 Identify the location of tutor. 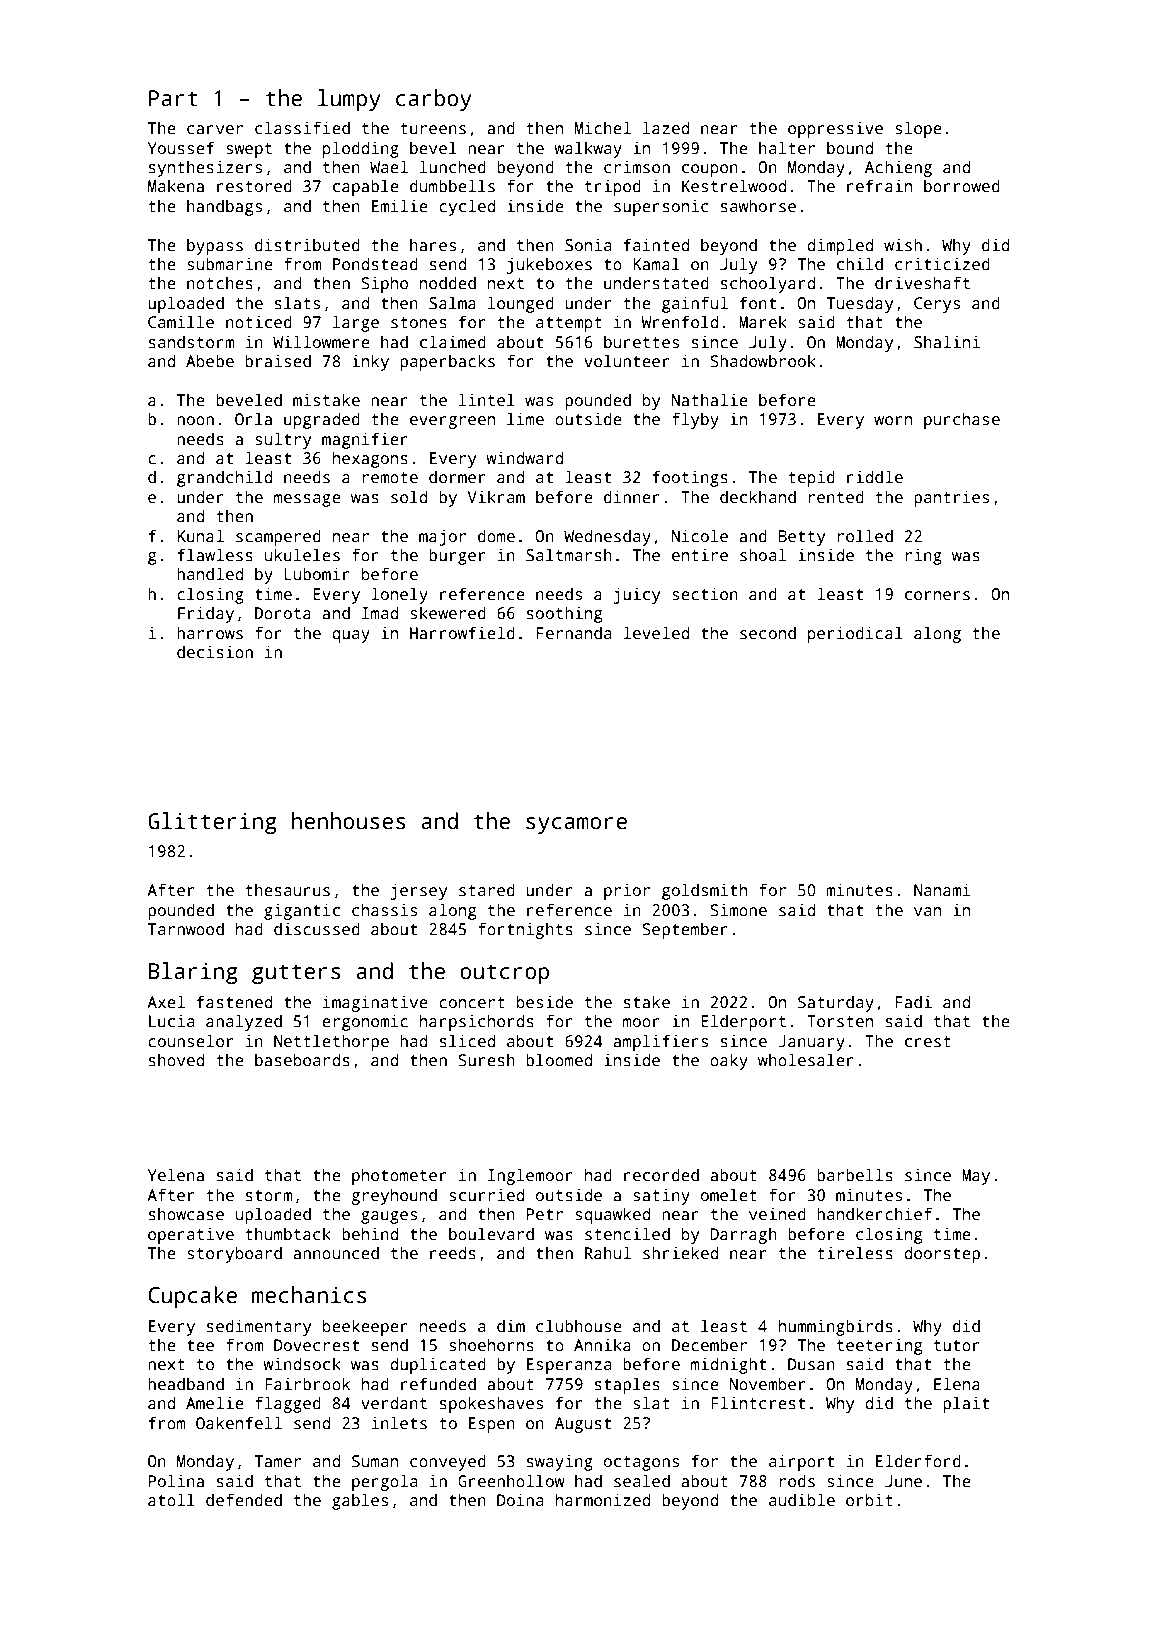
(957, 1346).
